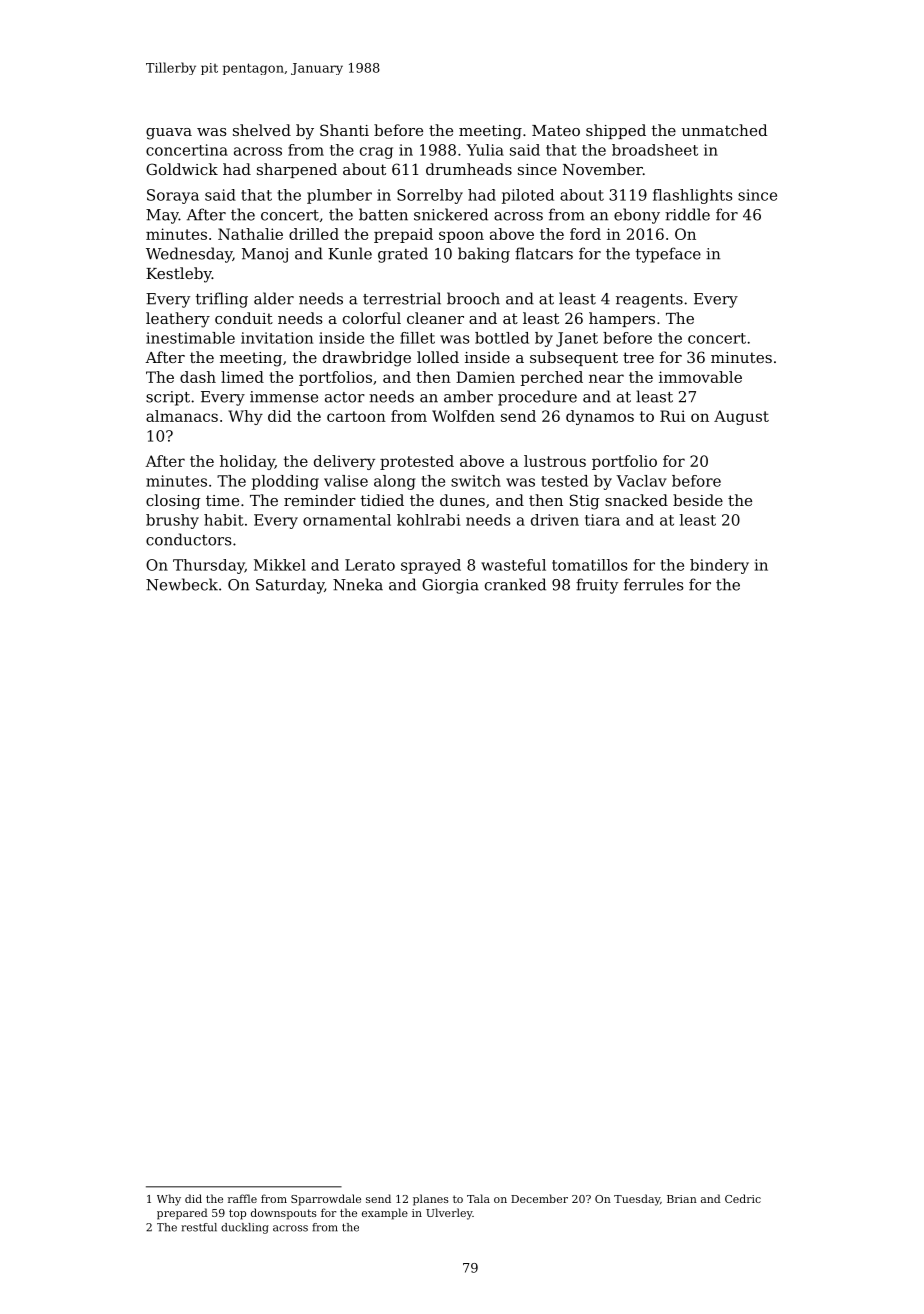 The width and height of the document is (924, 1314). What do you see at coordinates (476, 481) in the document?
I see `switch` at bounding box center [476, 481].
